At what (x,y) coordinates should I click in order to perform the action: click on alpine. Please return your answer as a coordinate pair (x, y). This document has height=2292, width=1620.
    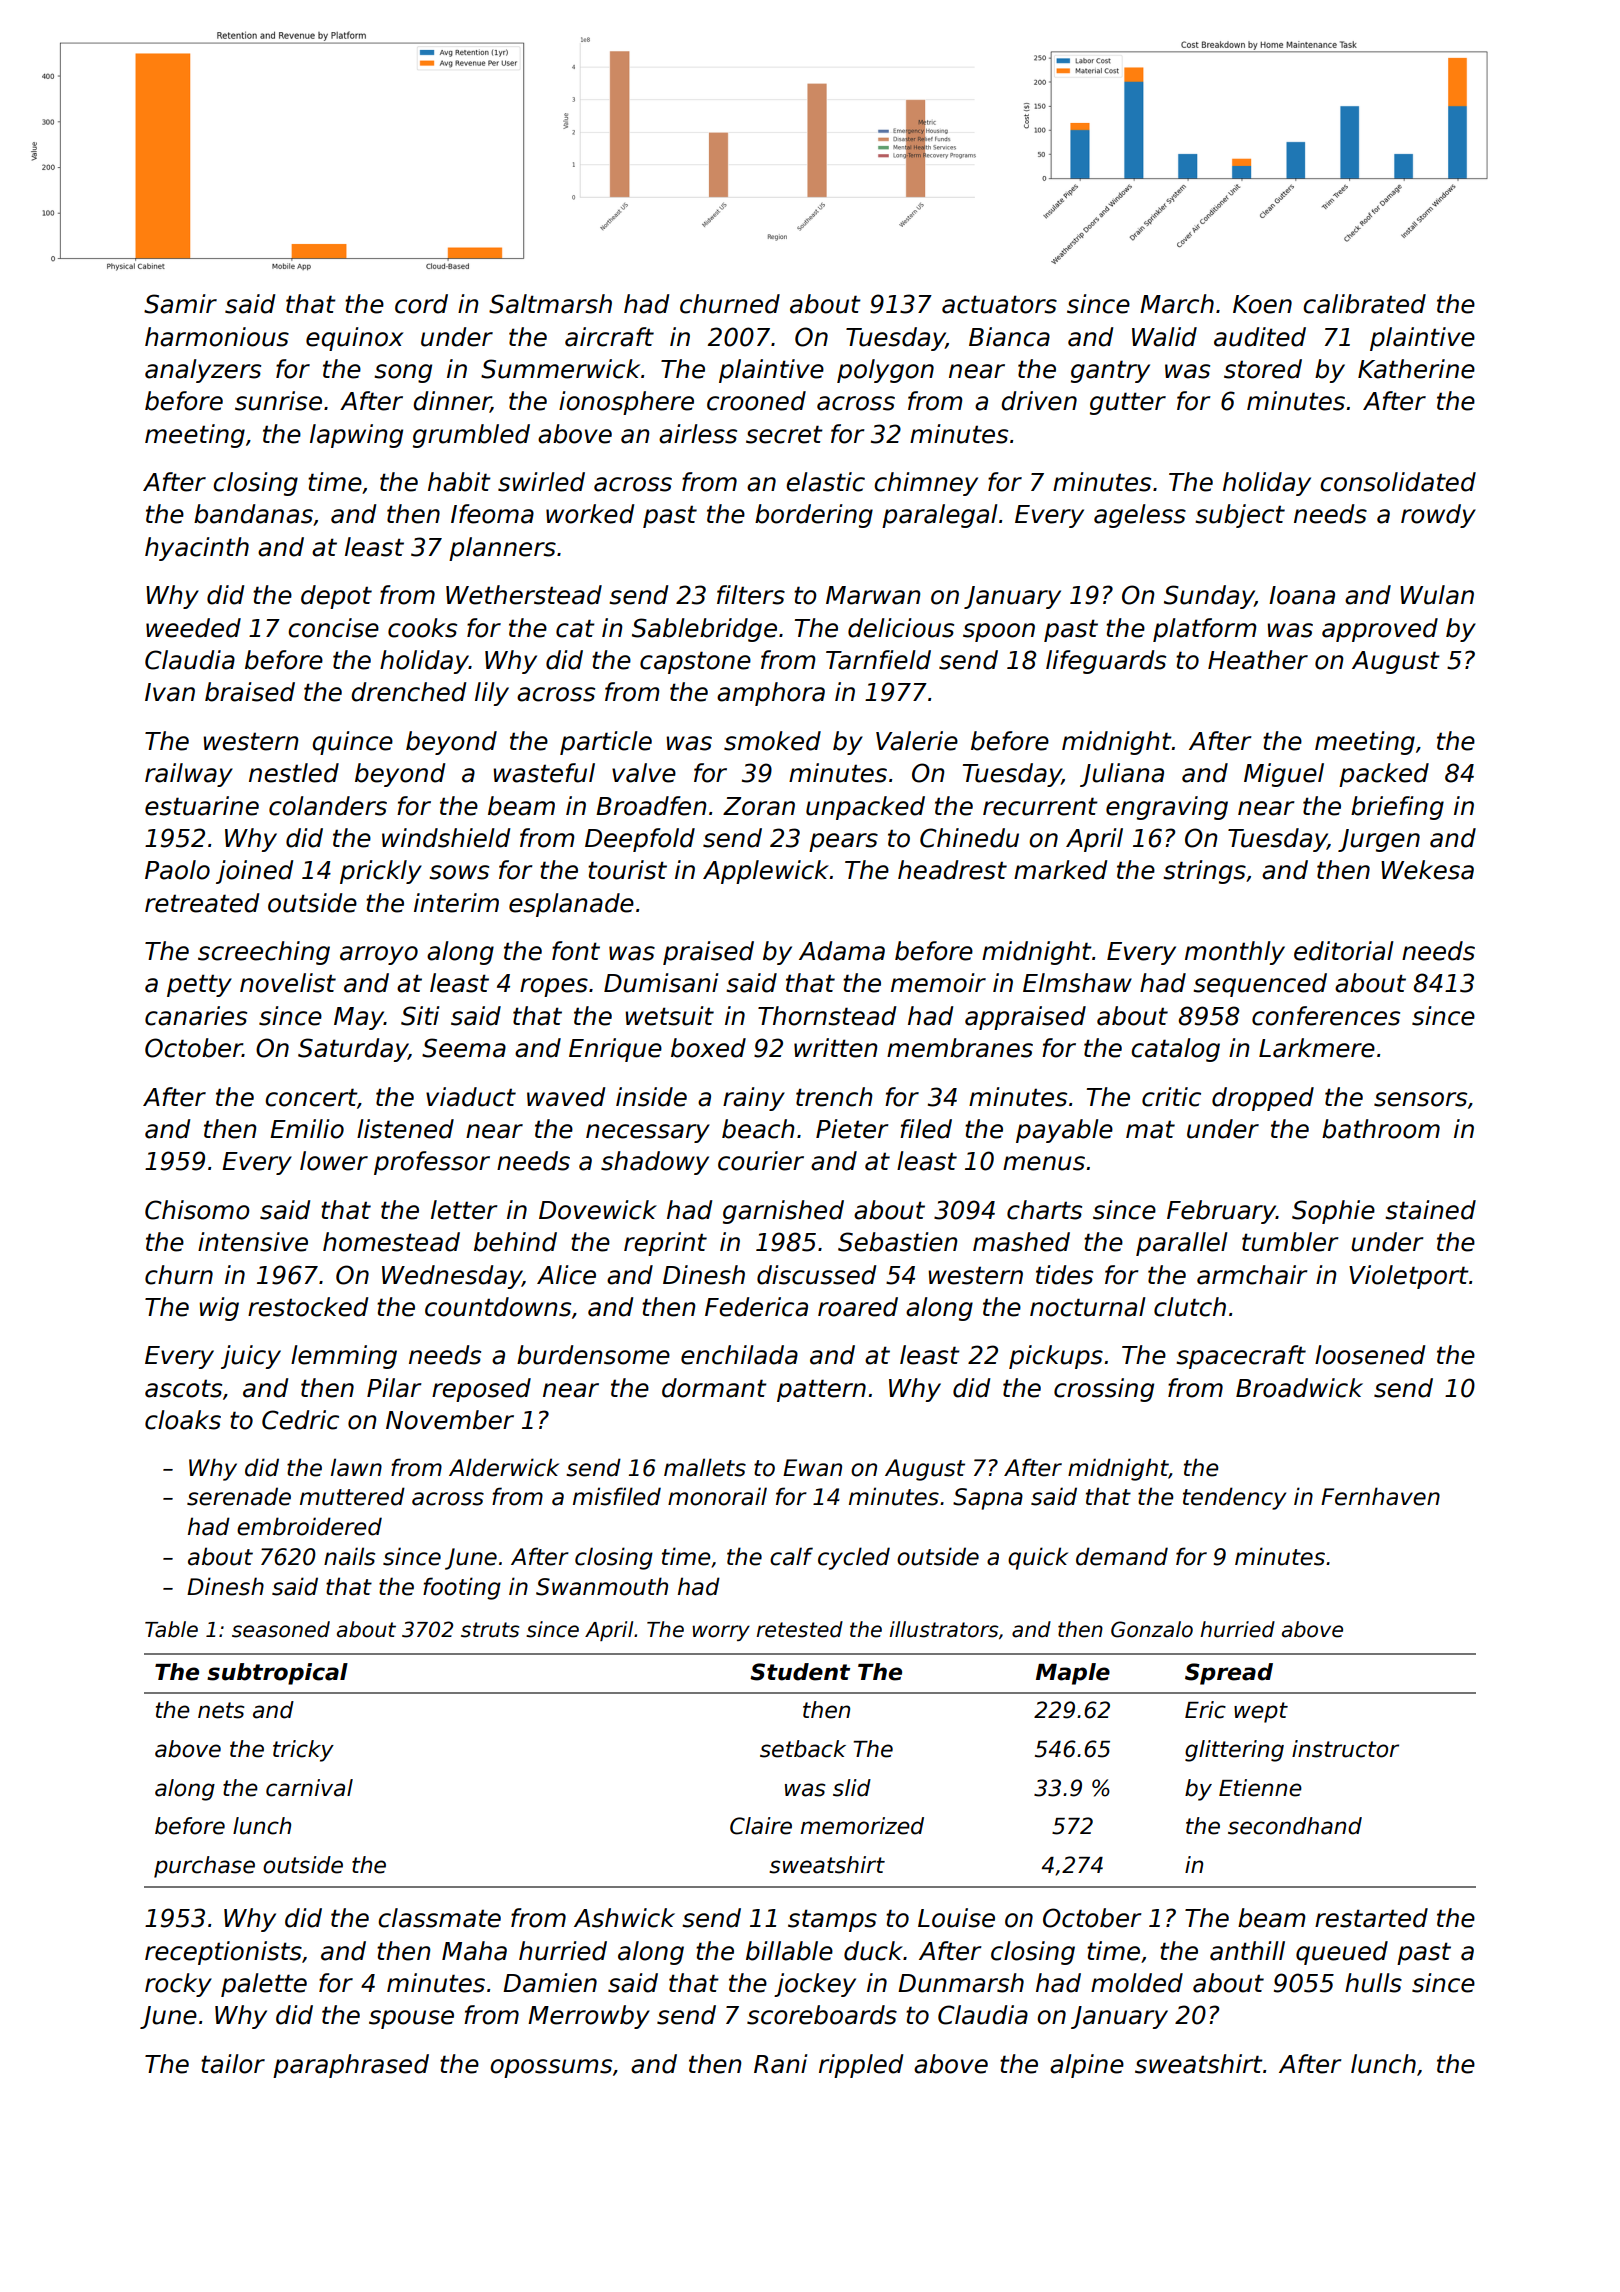
    Looking at the image, I should click on (1087, 2066).
